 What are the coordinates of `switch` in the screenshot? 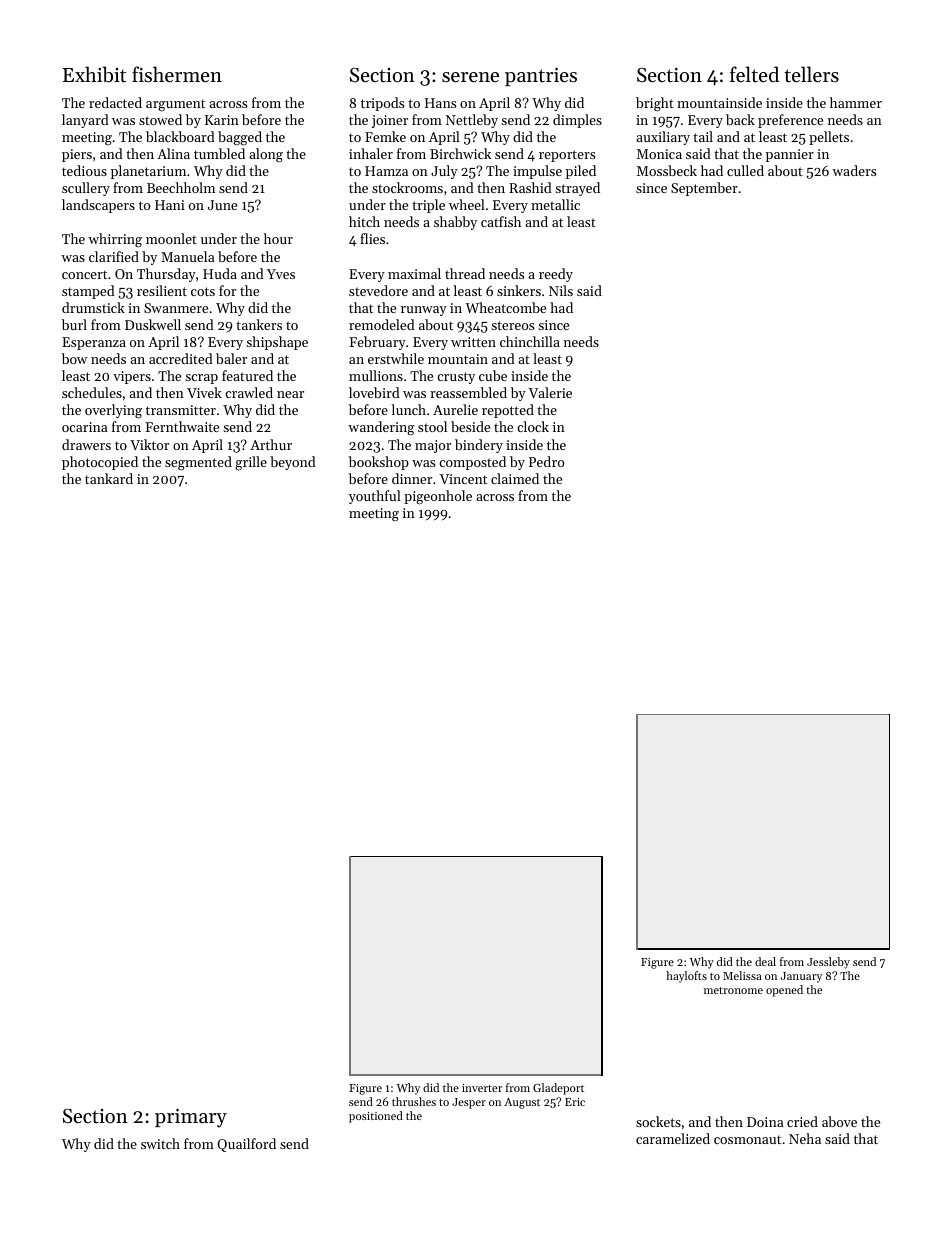 It's located at (160, 1143).
